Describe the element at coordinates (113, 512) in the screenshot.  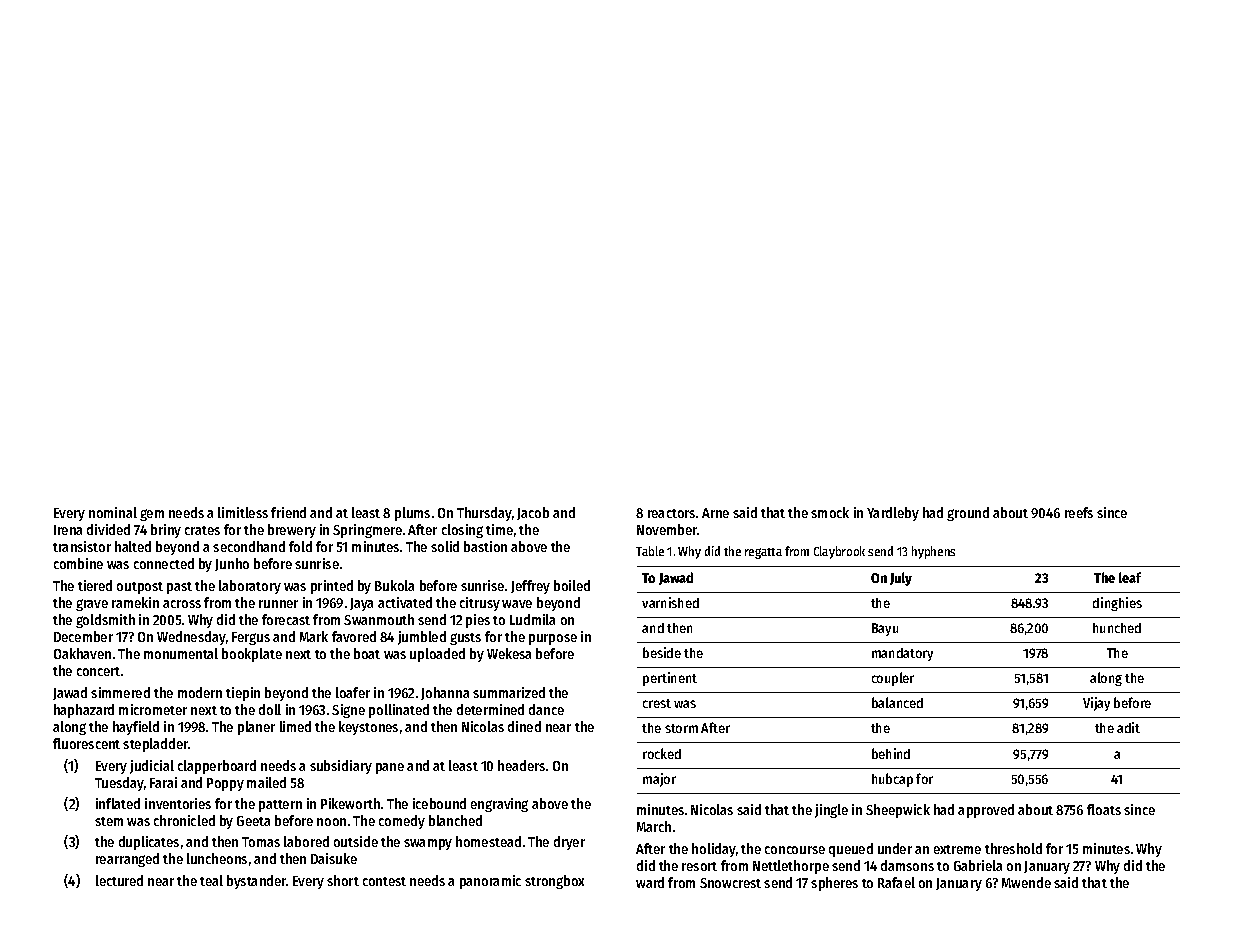
I see `nominal` at that location.
